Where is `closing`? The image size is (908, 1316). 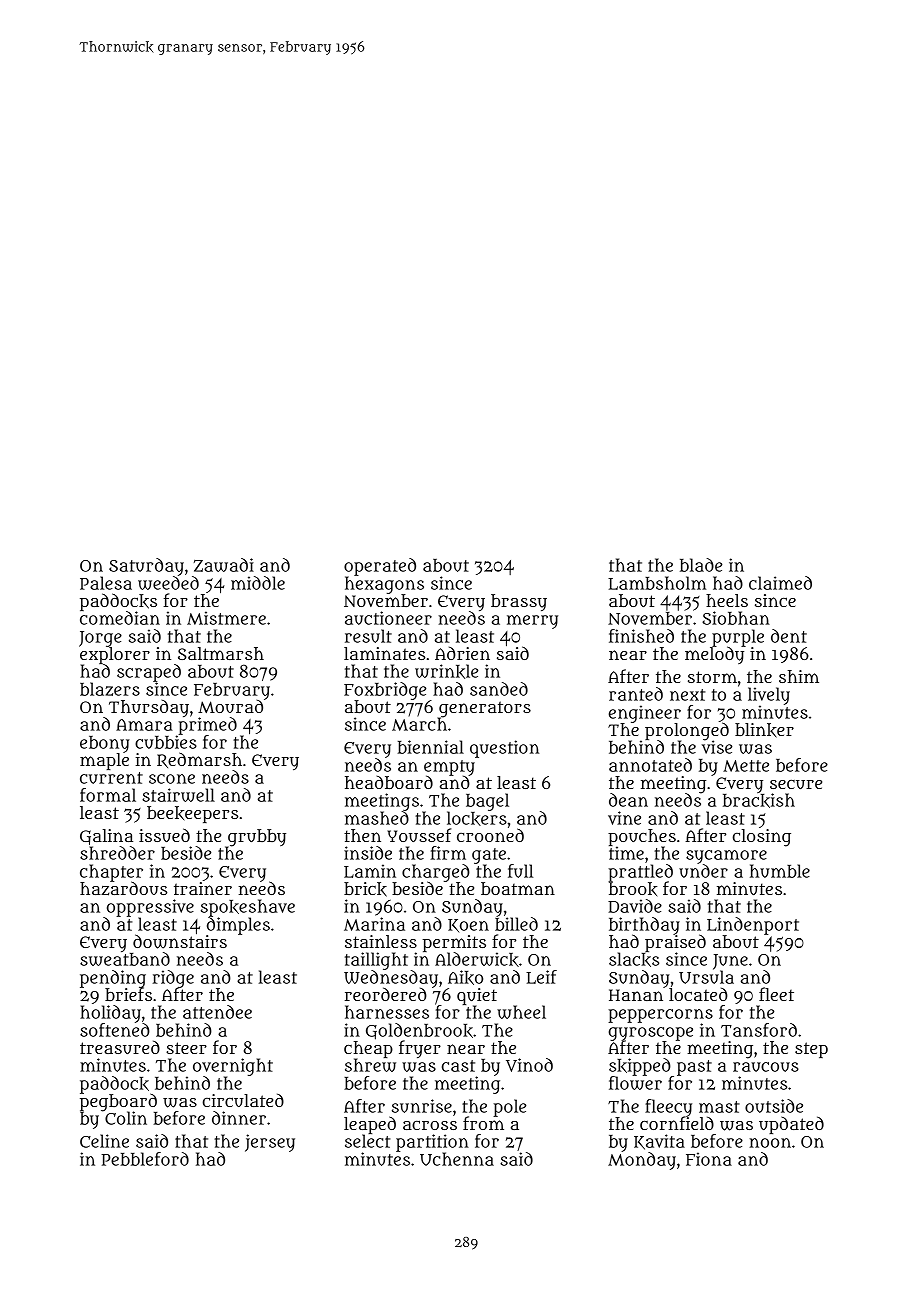 closing is located at coordinates (762, 838).
